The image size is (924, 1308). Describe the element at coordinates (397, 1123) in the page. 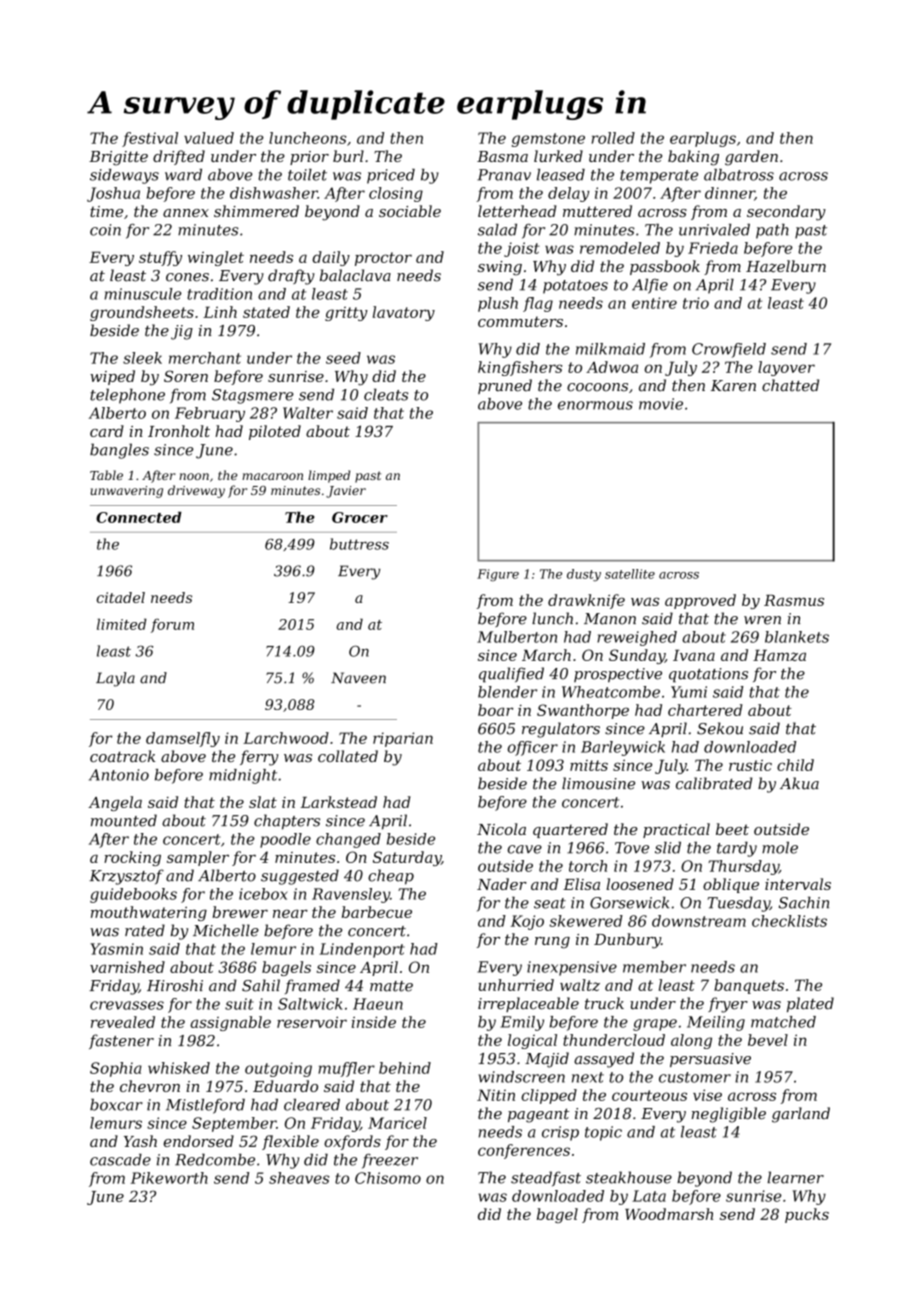

I see `Maricel` at that location.
